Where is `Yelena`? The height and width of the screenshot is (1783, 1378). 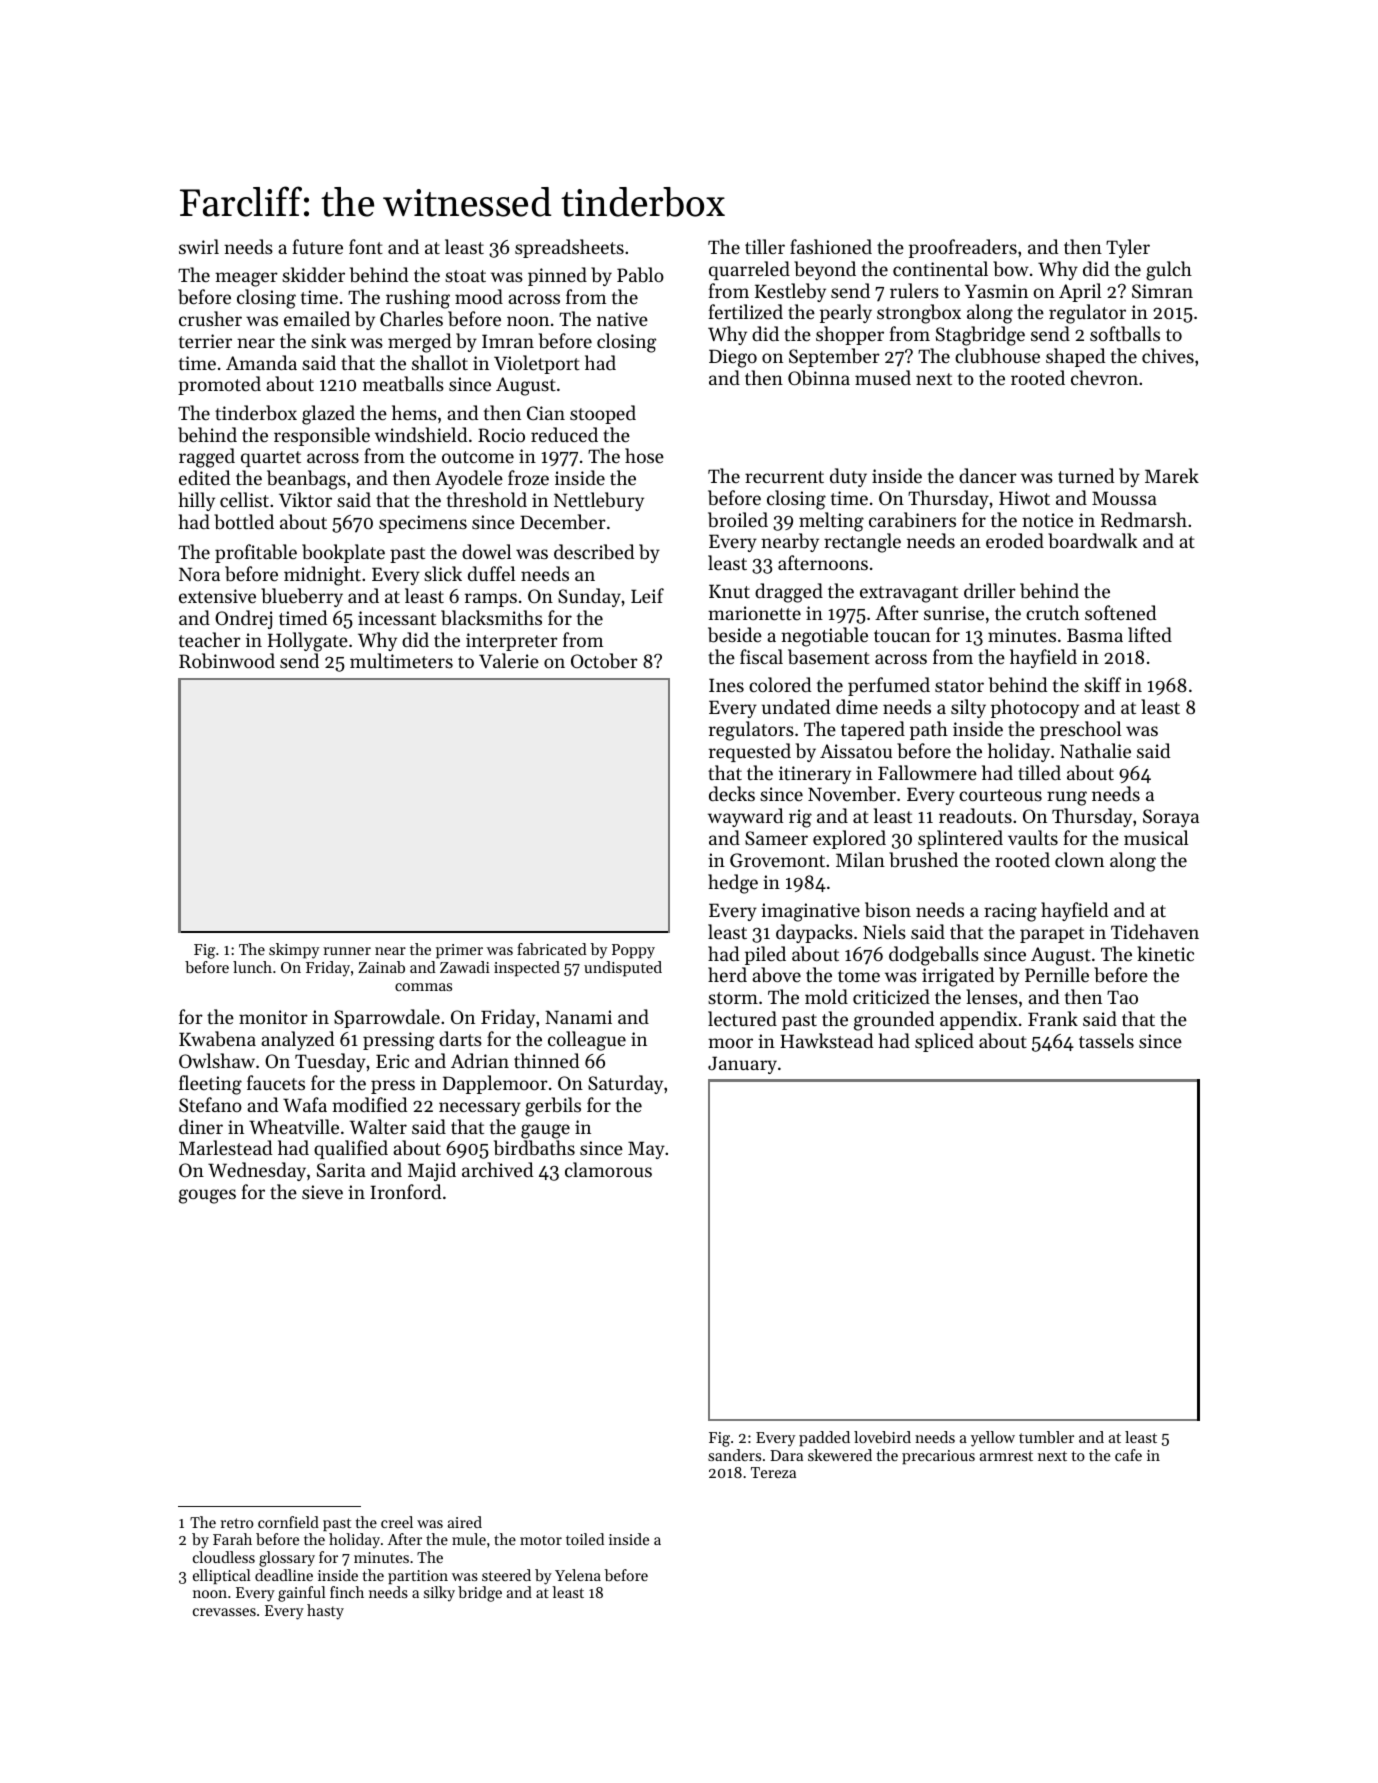 Yelena is located at coordinates (578, 1575).
